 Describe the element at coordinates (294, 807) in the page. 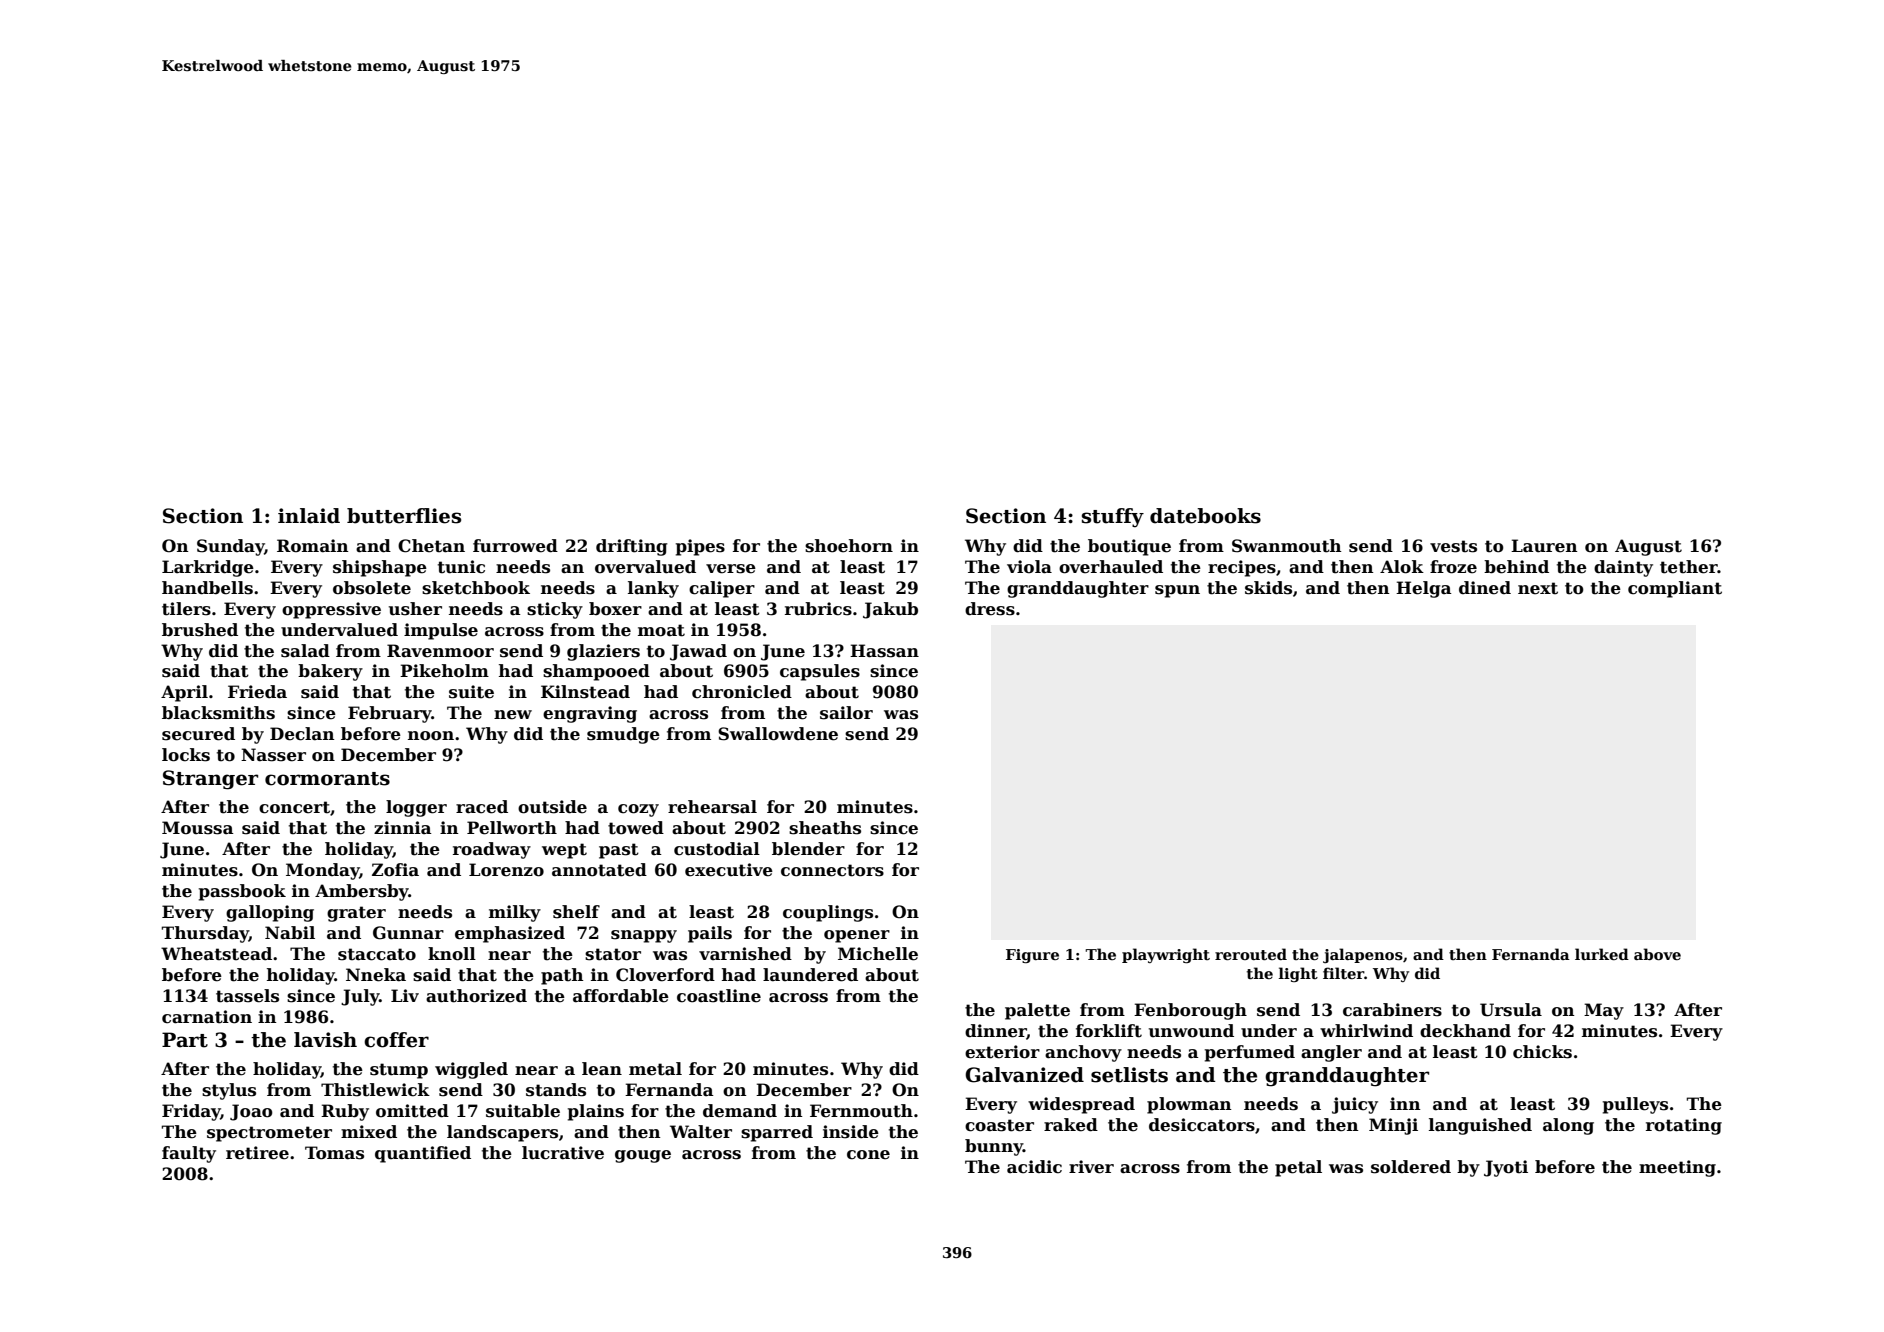

I see `concert` at that location.
